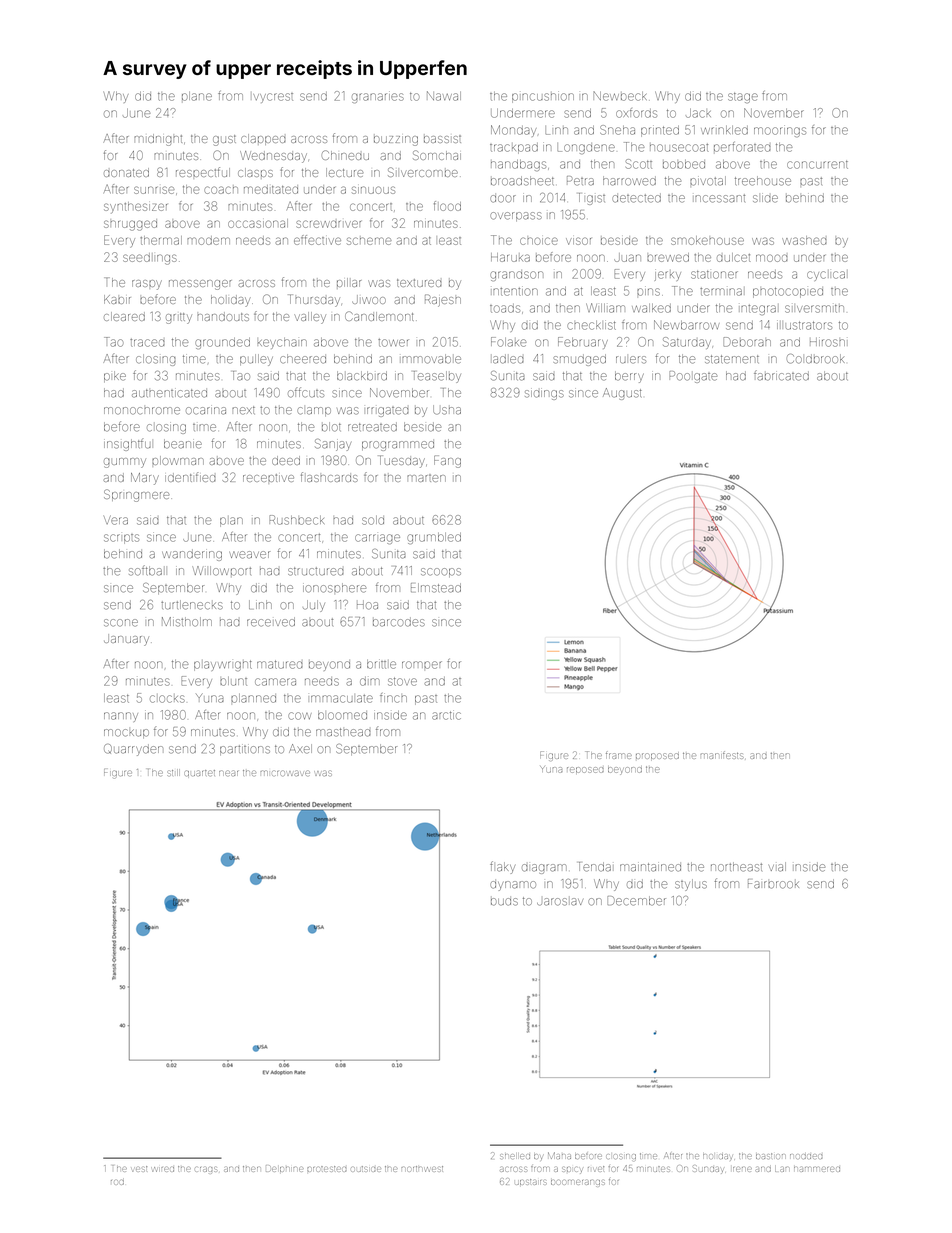  I want to click on mockup, so click(126, 733).
